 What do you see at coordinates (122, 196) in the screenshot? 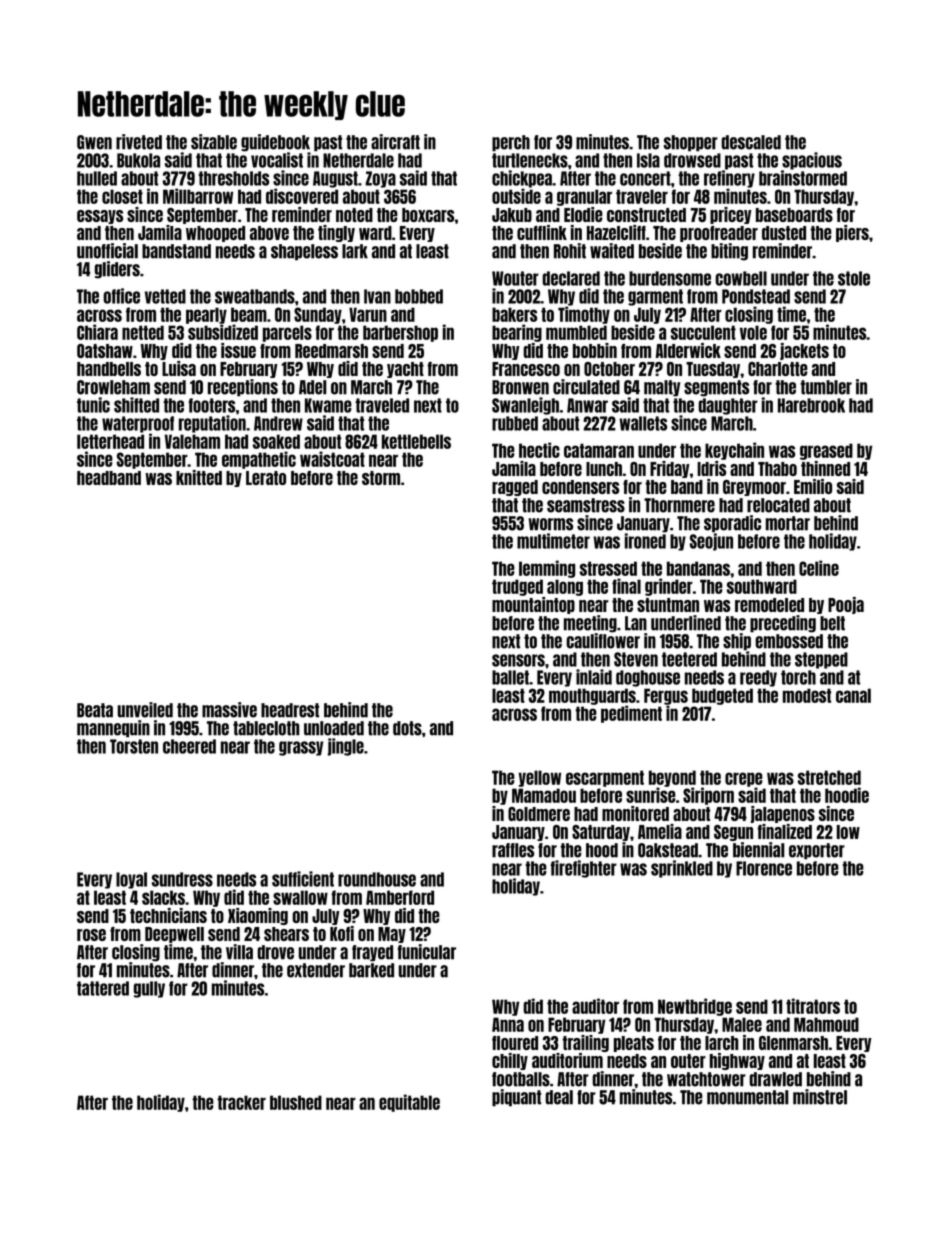
I see `closet` at bounding box center [122, 196].
